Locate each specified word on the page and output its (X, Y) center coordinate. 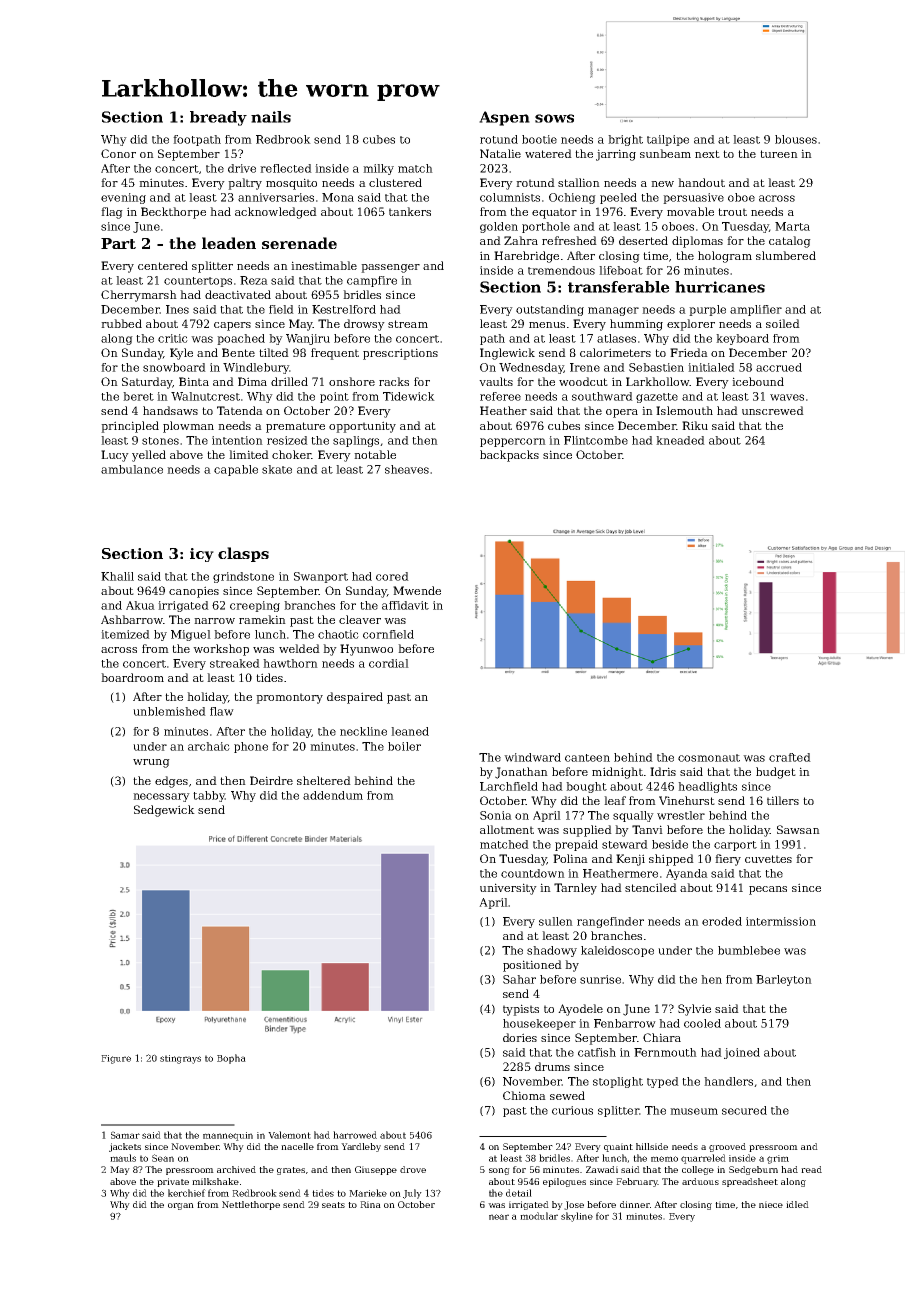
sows (554, 118)
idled (797, 1204)
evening (123, 198)
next (707, 154)
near (499, 1217)
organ (181, 1206)
